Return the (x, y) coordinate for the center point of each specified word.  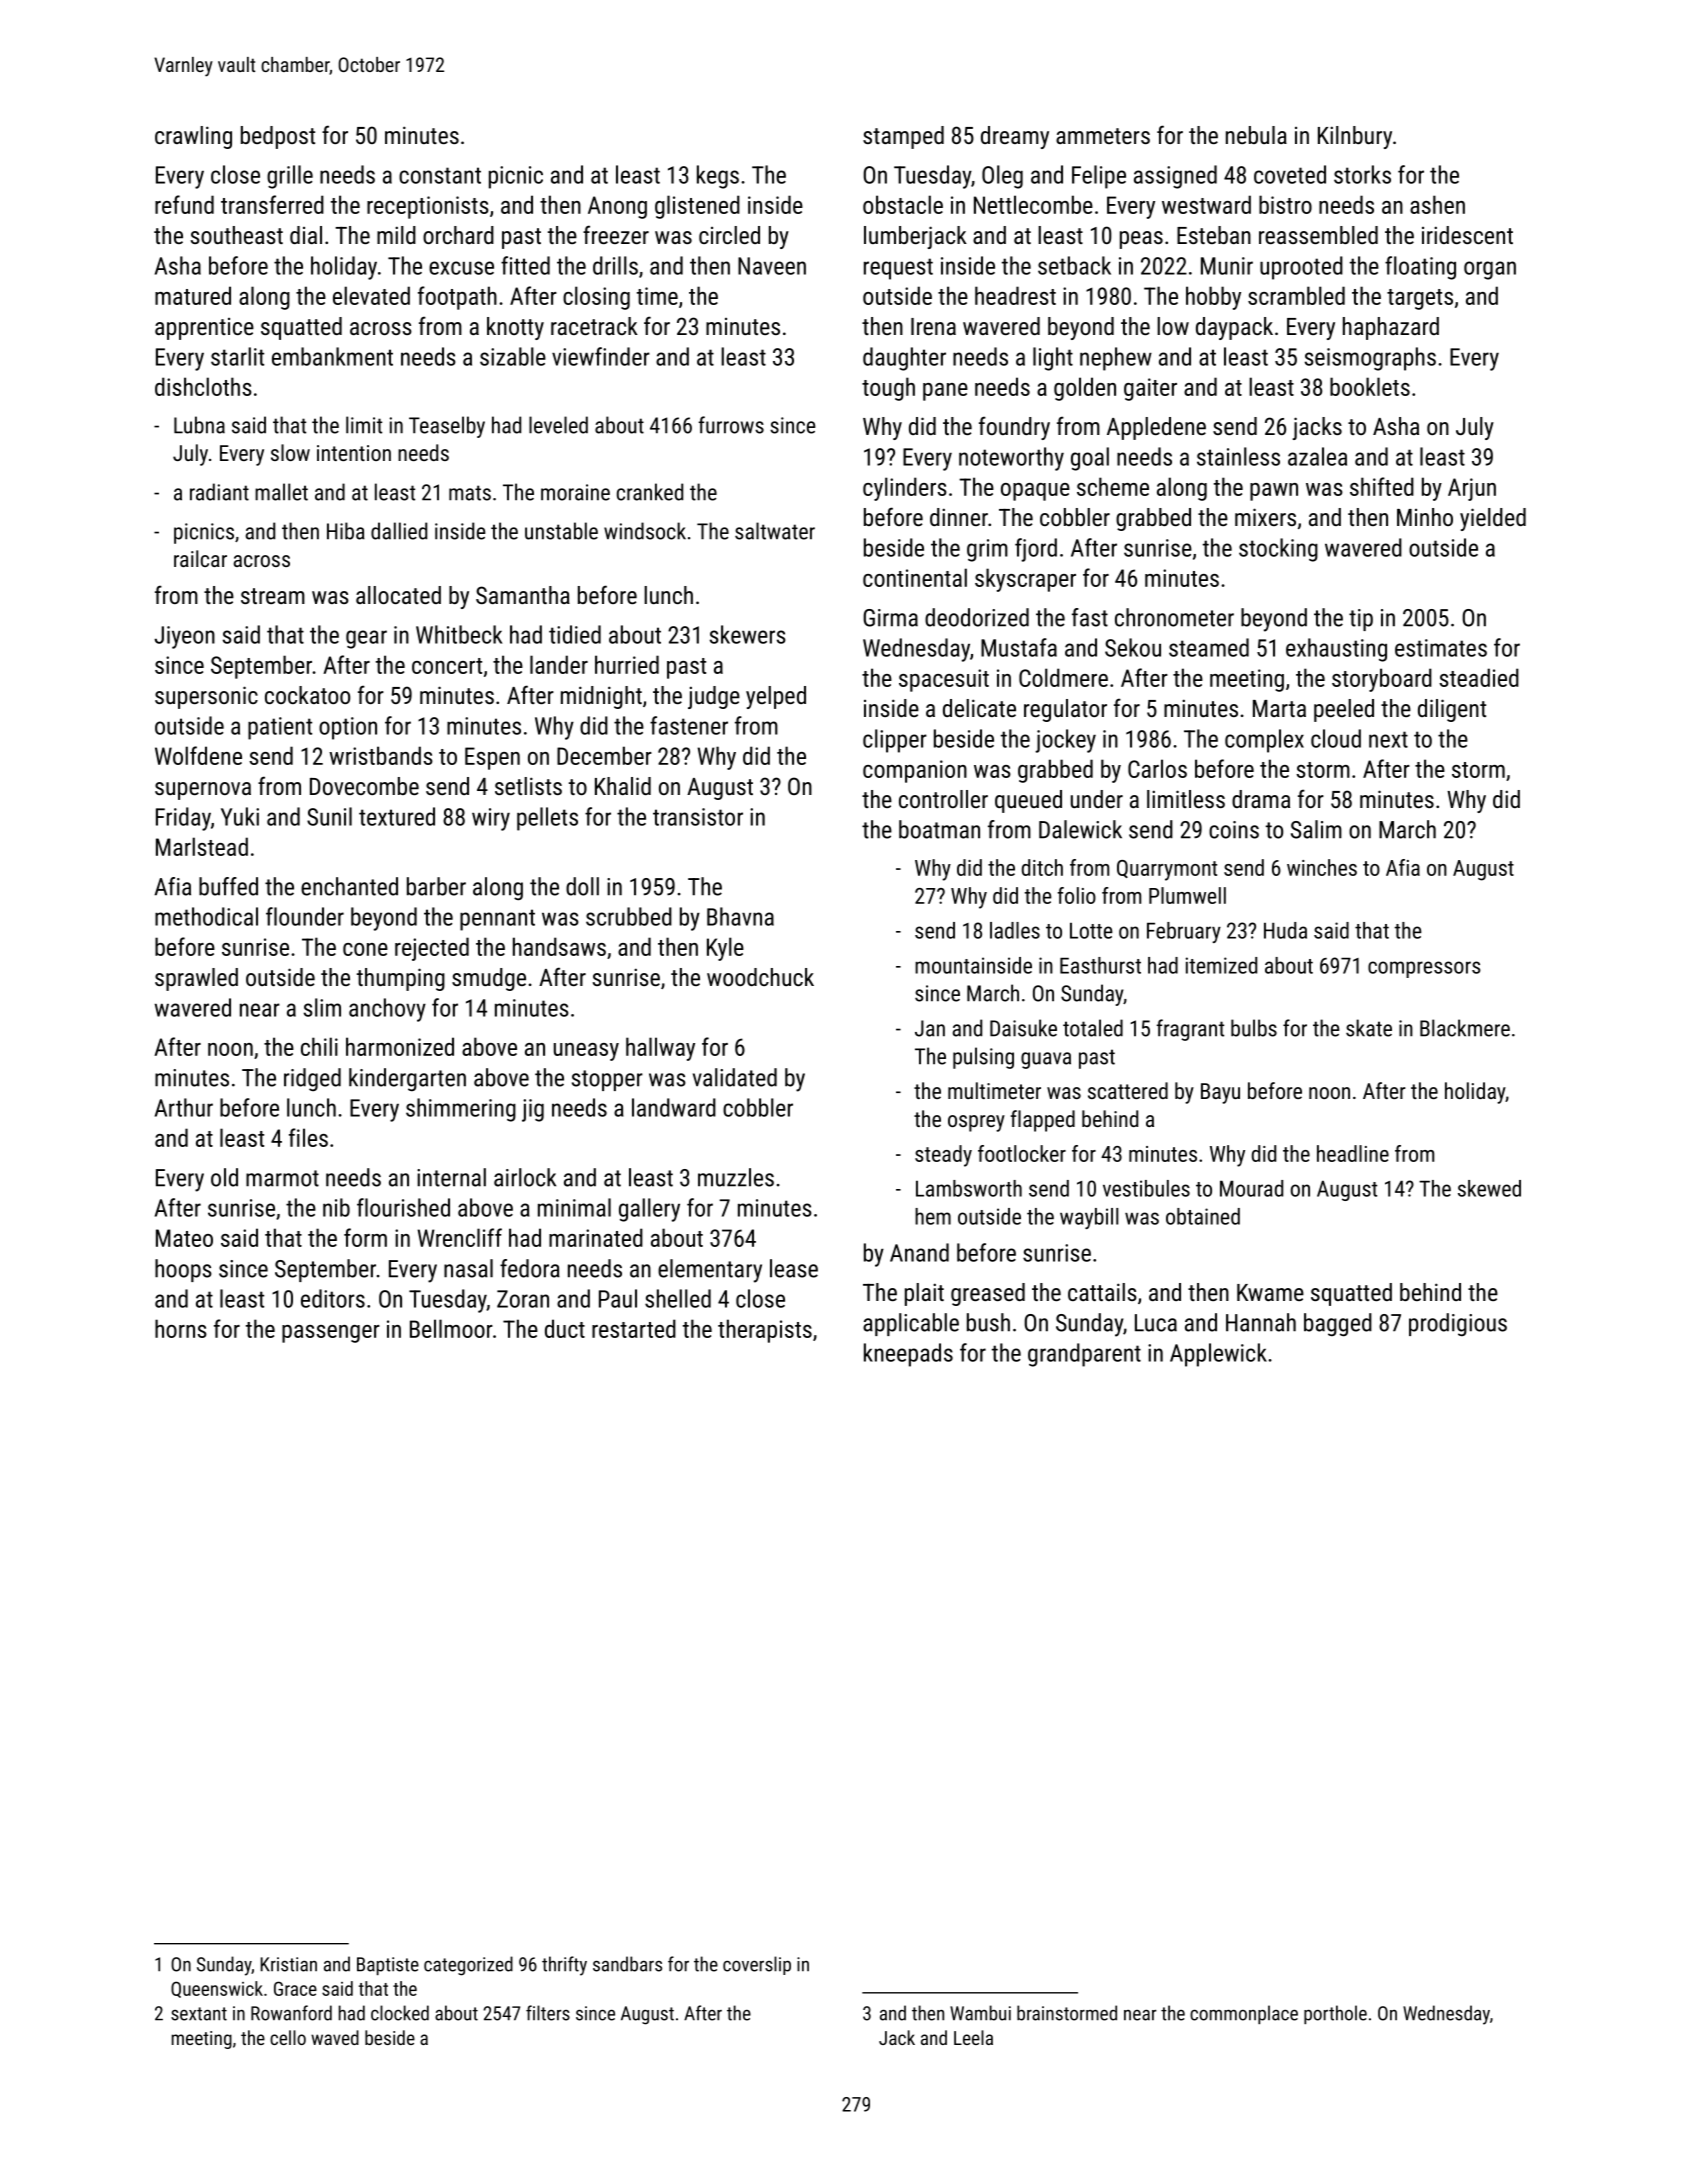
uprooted (1301, 268)
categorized (468, 1966)
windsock (645, 531)
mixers (1265, 517)
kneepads (908, 1355)
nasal (468, 1268)
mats (470, 493)
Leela (973, 2037)
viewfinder (601, 356)
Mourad (1251, 1188)
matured (193, 295)
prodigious (1458, 1324)
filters (548, 2013)
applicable (911, 1324)
